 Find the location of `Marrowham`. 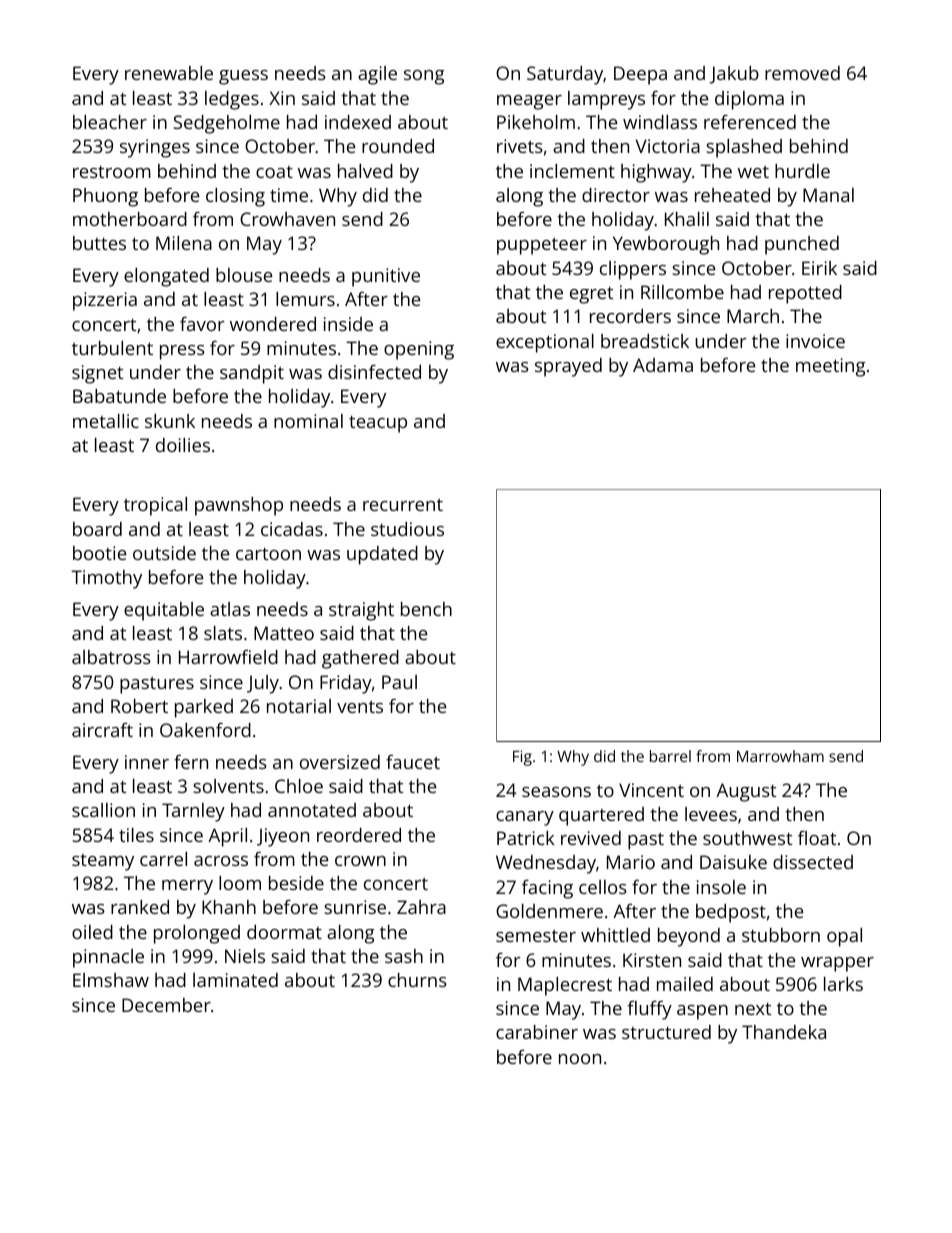

Marrowham is located at coordinates (780, 756).
